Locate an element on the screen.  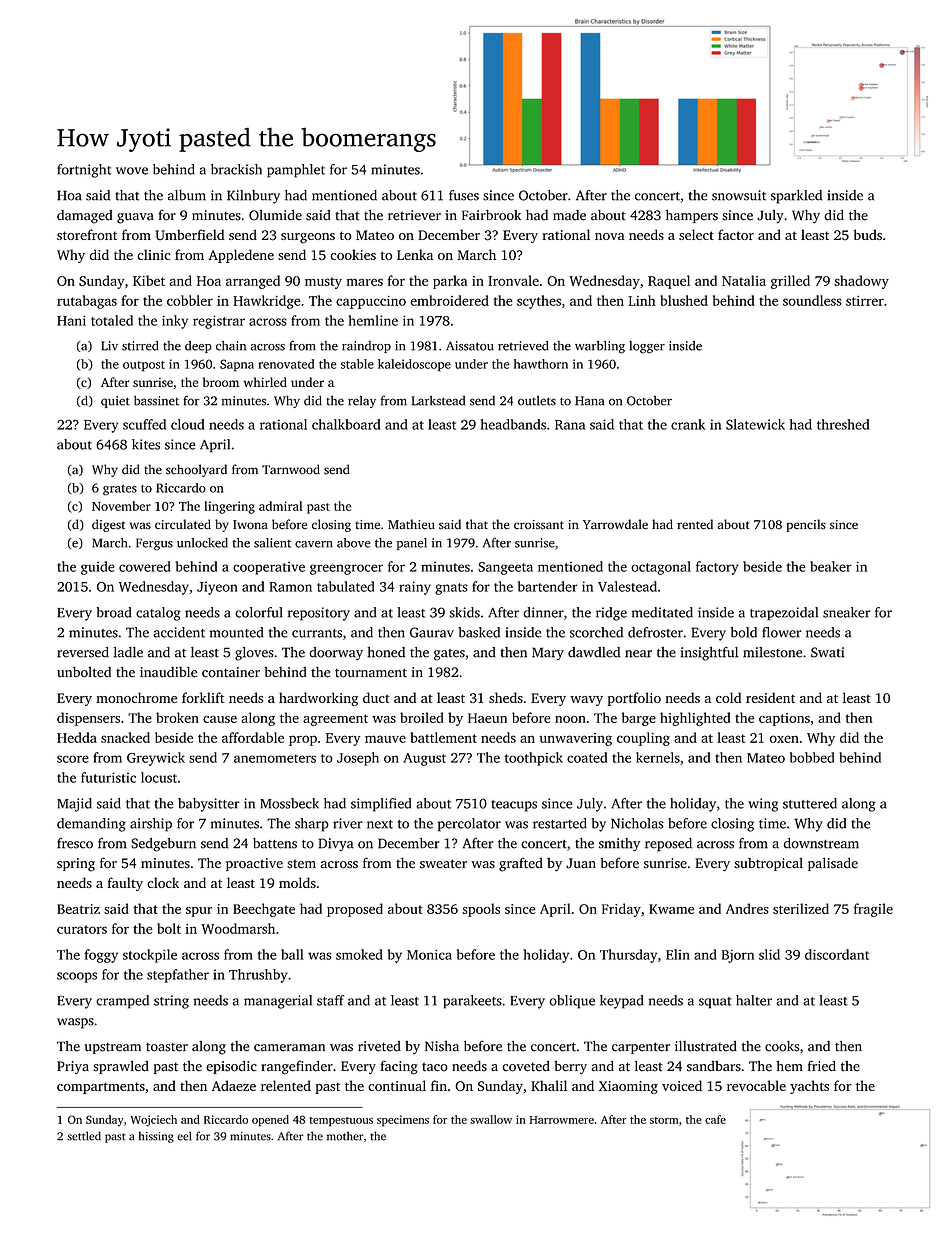
slid is located at coordinates (769, 954).
